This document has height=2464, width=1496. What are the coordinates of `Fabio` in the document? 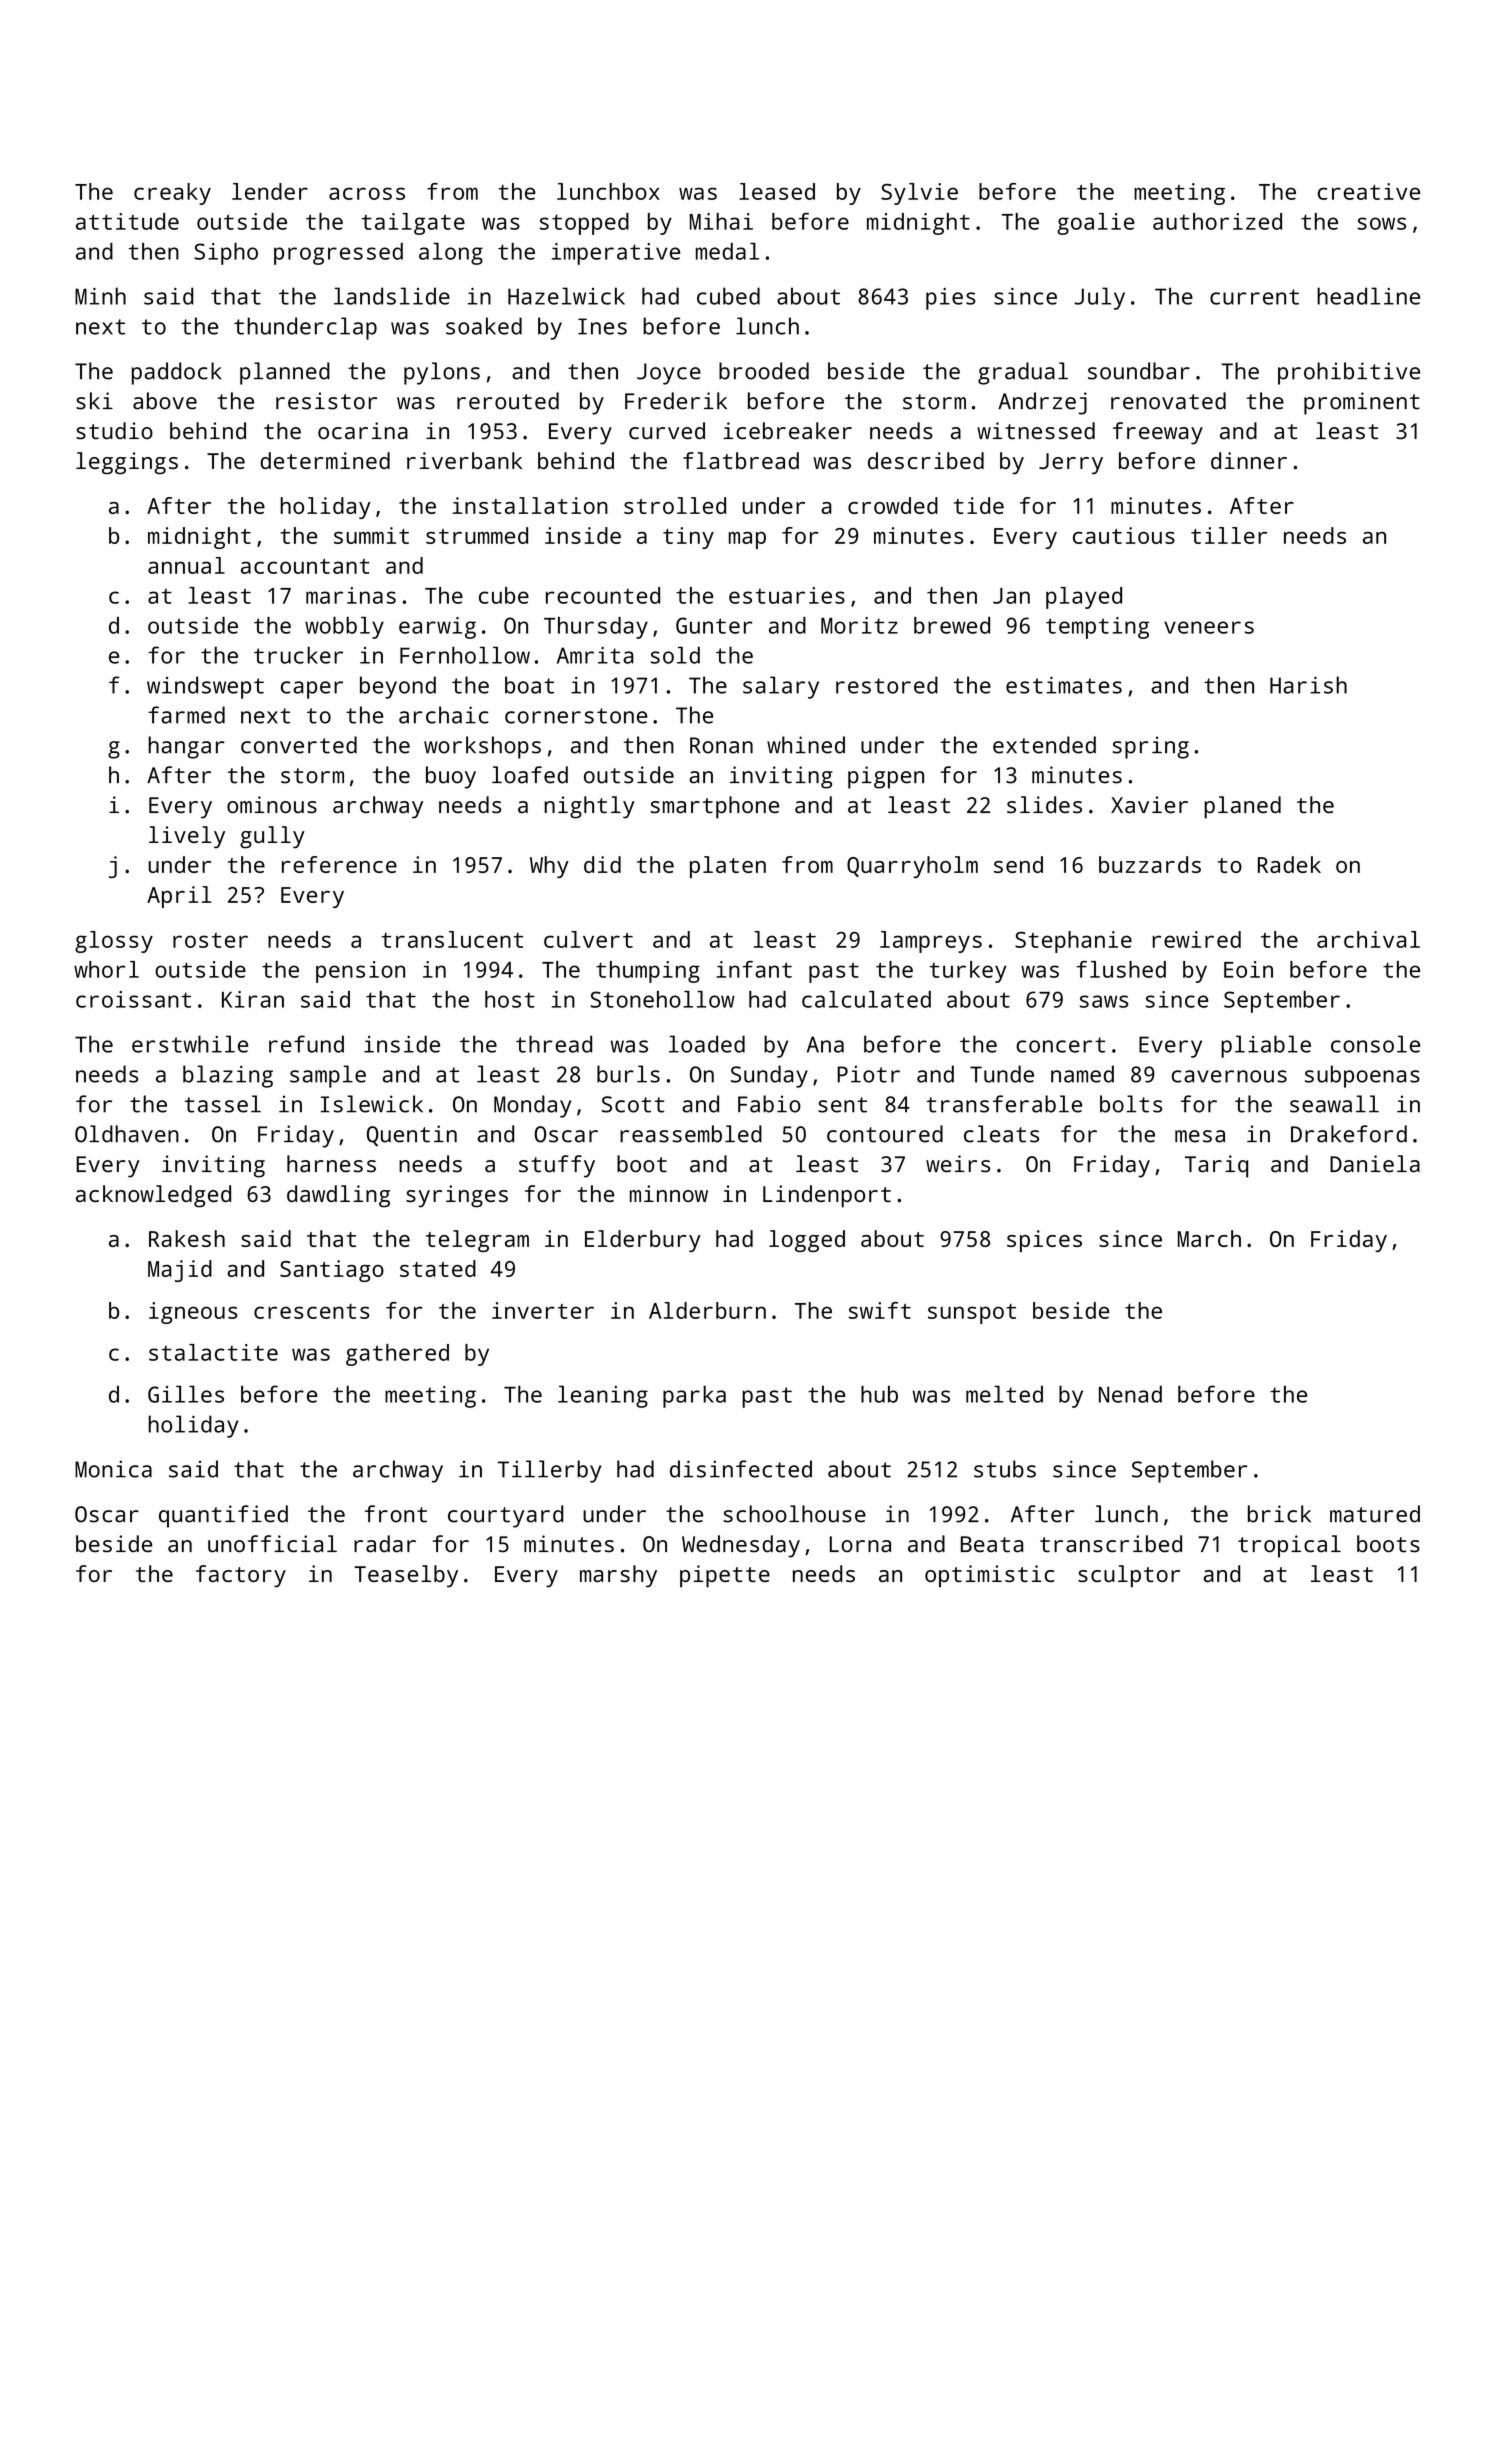 It's located at (769, 1104).
